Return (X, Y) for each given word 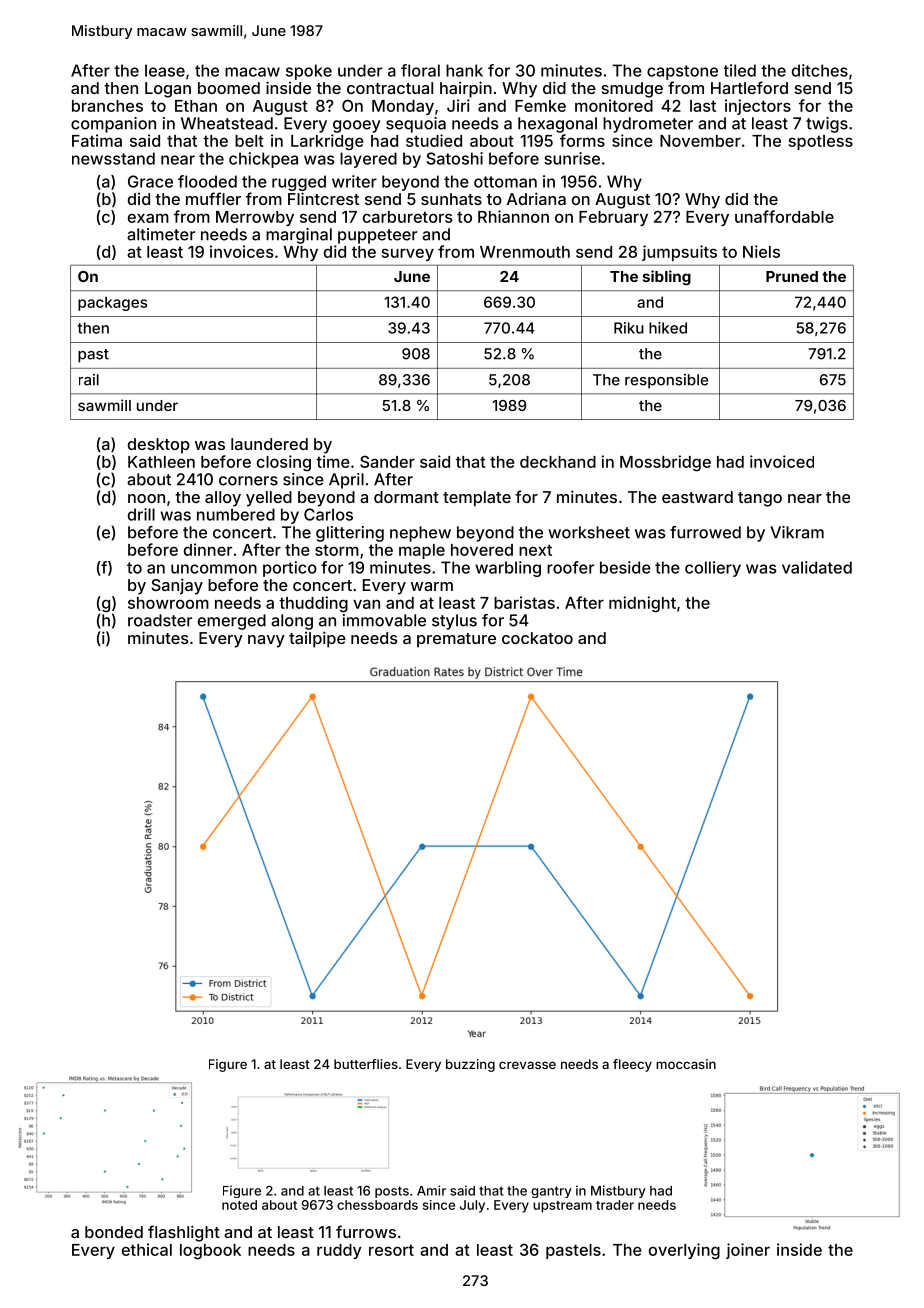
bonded (114, 1232)
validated (817, 567)
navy (266, 641)
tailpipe (317, 639)
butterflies (366, 1064)
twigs (827, 125)
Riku (629, 328)
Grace (150, 181)
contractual (390, 88)
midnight (642, 604)
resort (391, 1250)
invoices (241, 251)
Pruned (792, 276)
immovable (384, 620)
